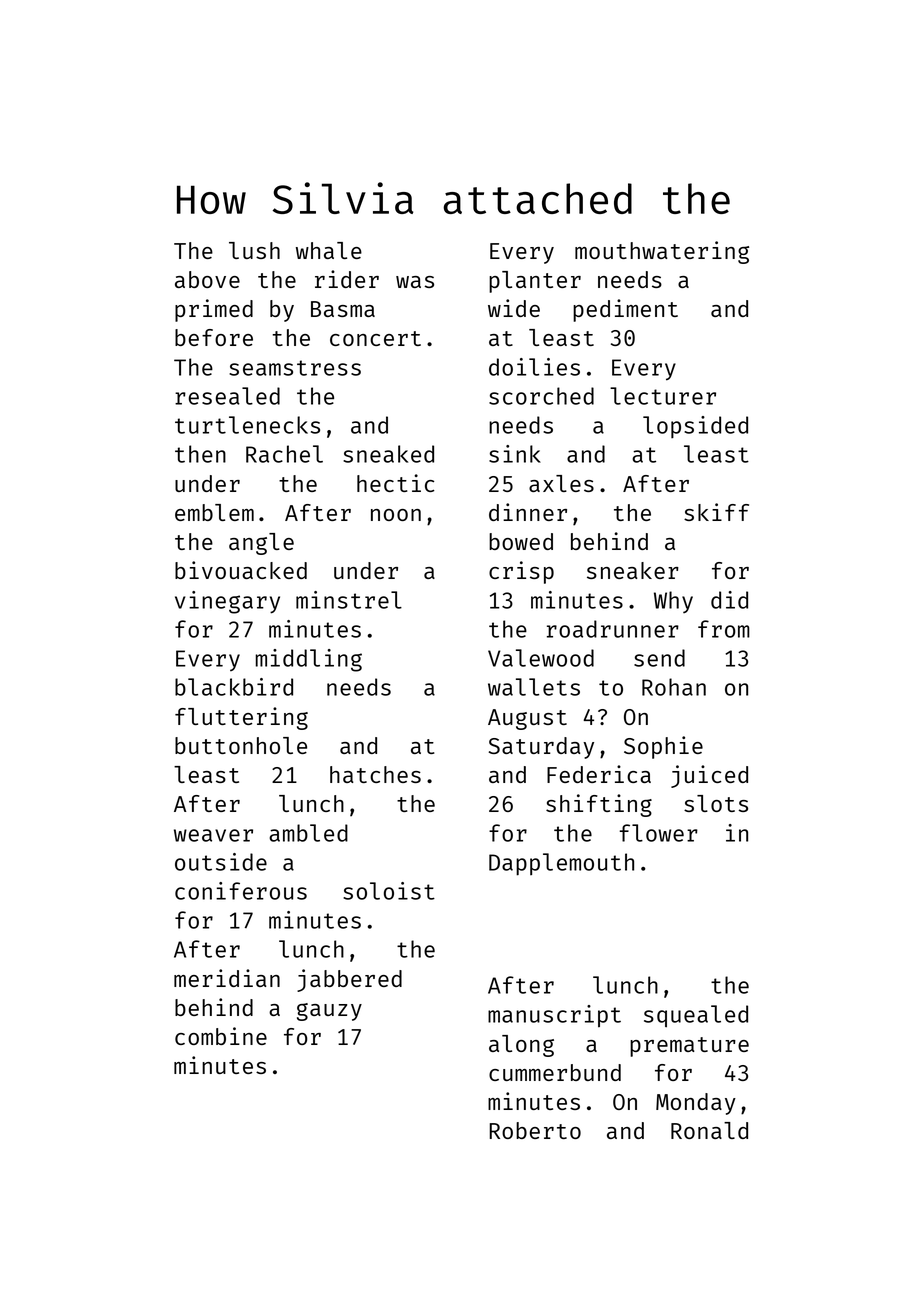  Describe the element at coordinates (241, 891) in the document. I see `coniferous` at that location.
